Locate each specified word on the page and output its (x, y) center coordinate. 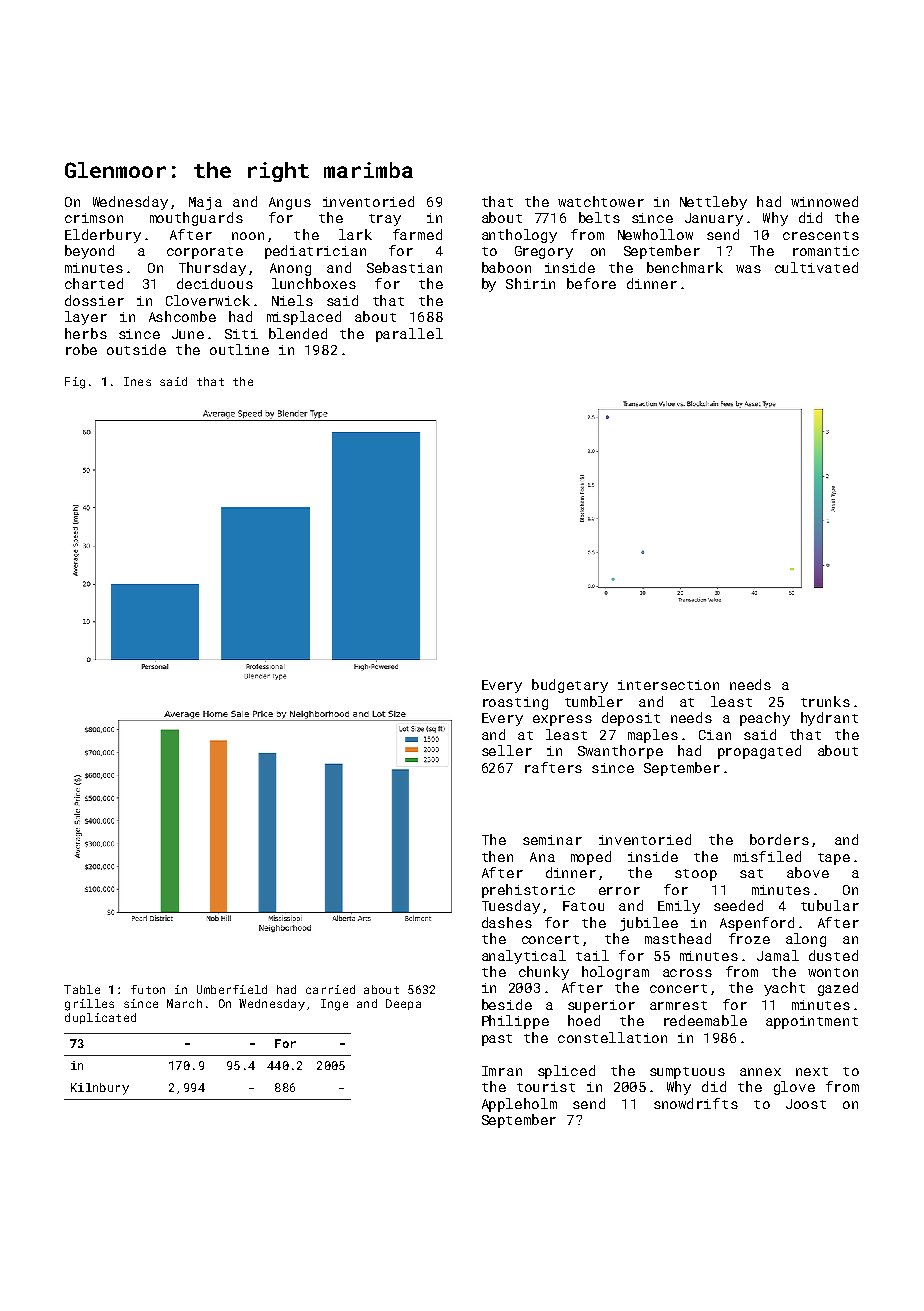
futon (148, 989)
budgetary (570, 686)
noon (248, 236)
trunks (825, 701)
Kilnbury (100, 1089)
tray (385, 220)
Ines (137, 381)
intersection (668, 685)
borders (779, 839)
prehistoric (528, 891)
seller (507, 750)
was (748, 269)
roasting (515, 703)
